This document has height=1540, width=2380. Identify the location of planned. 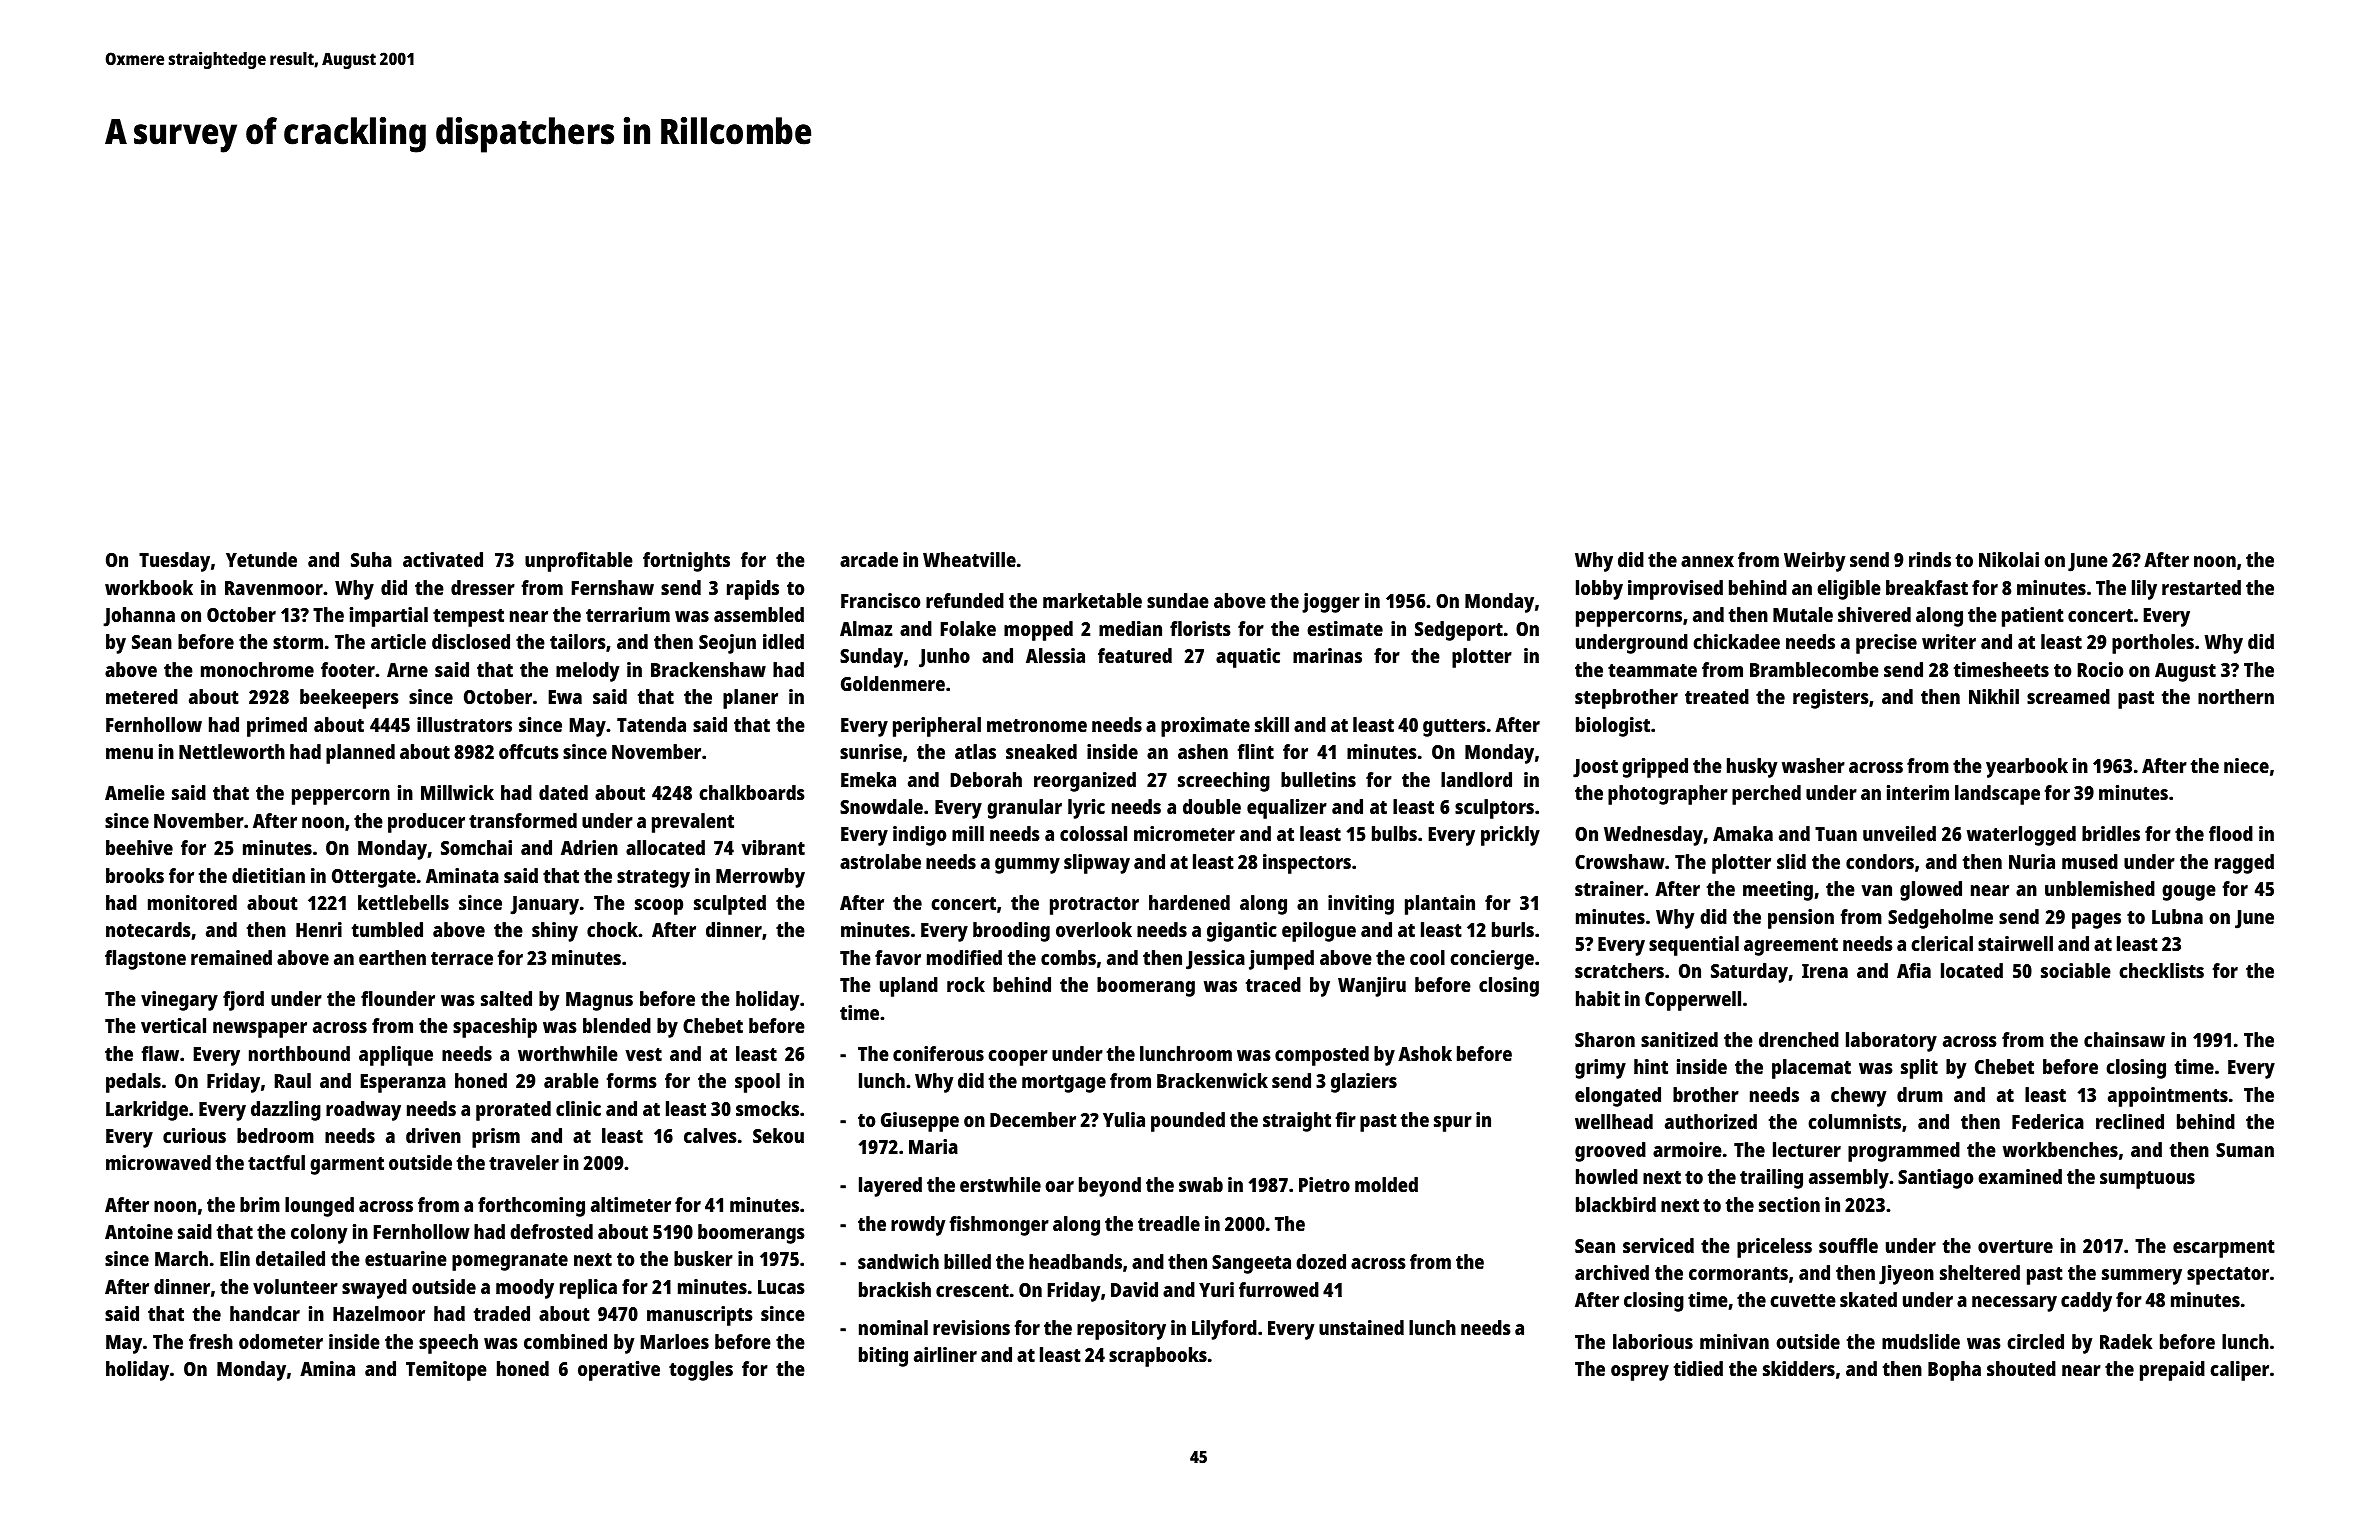
(360, 754).
